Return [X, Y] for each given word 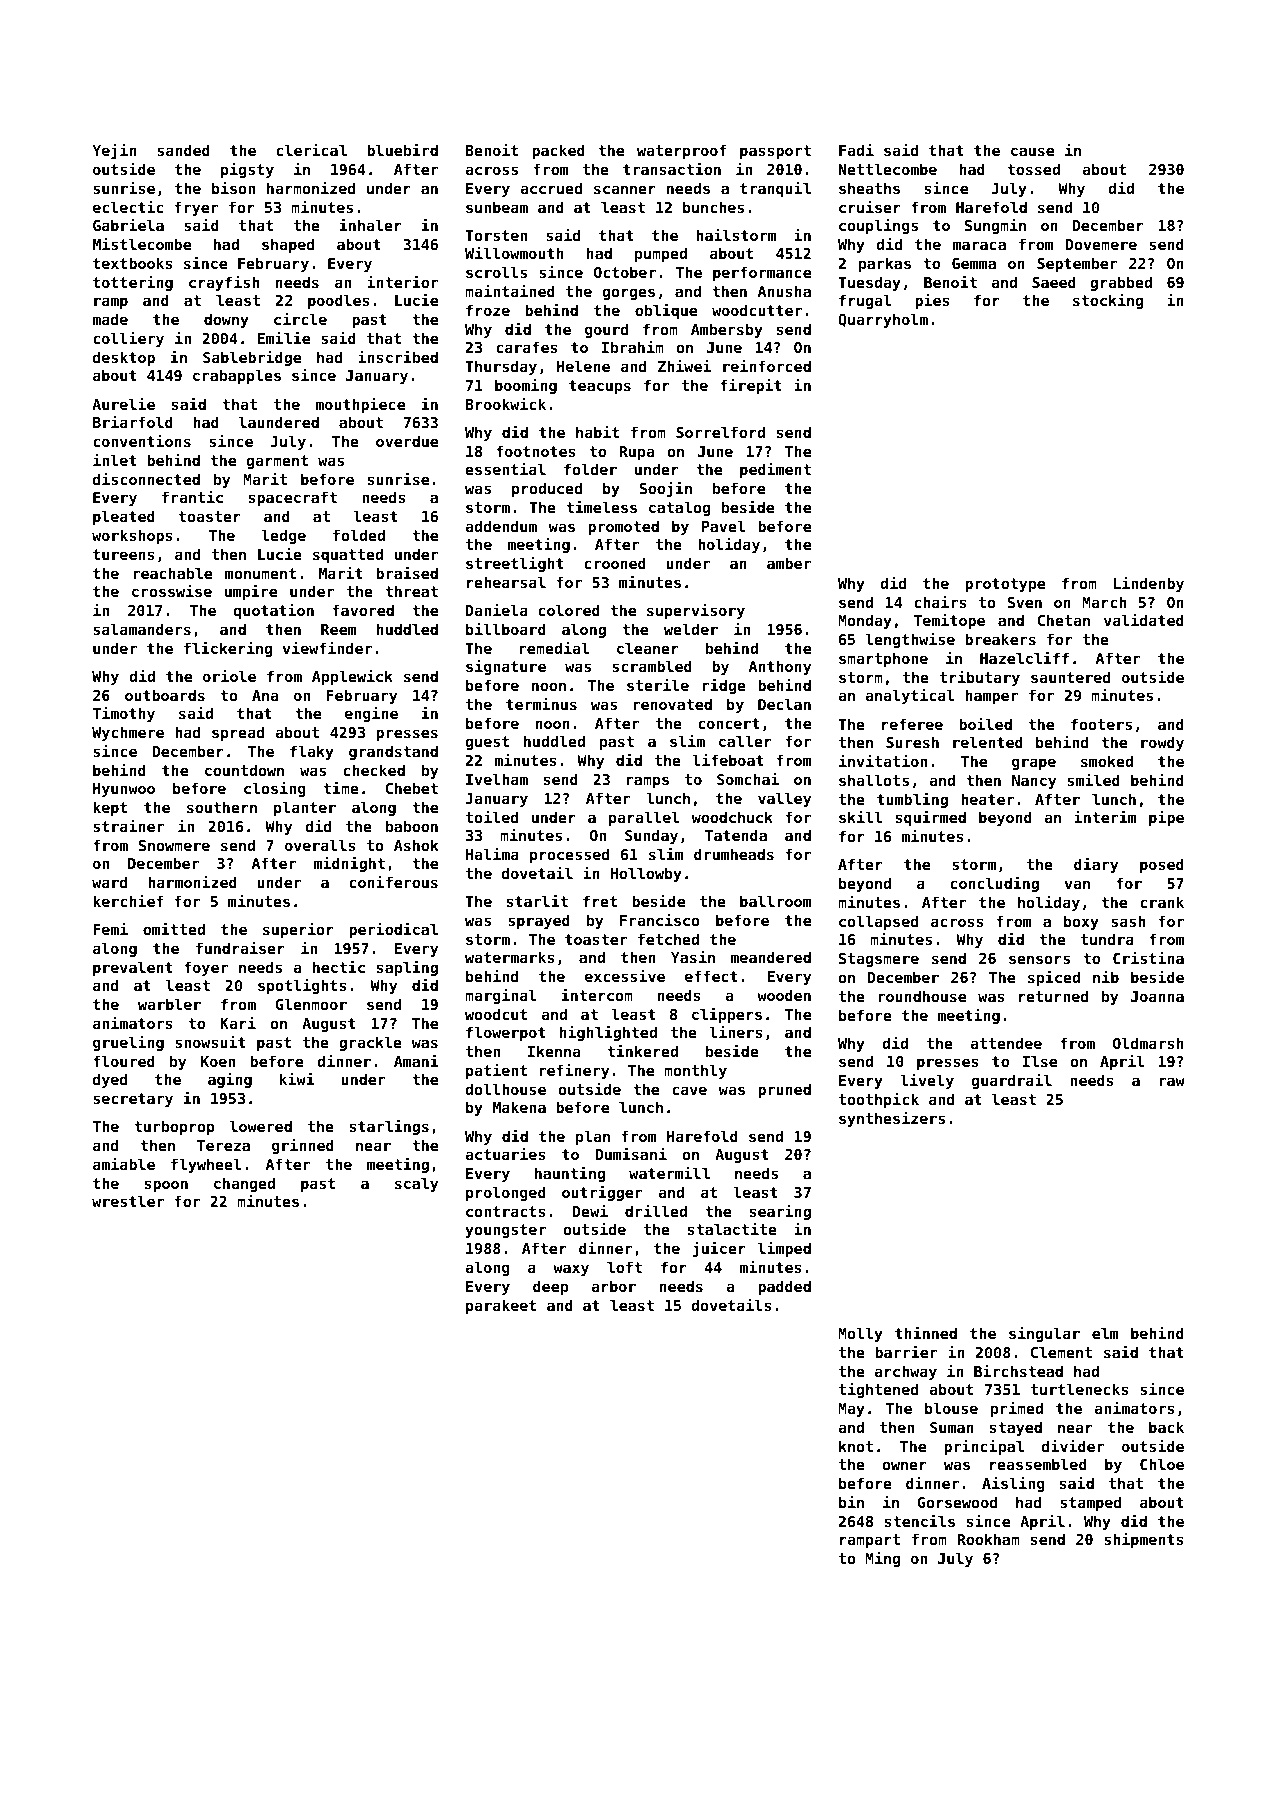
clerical [311, 150]
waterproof [681, 151]
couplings [878, 226]
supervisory [696, 611]
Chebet [412, 788]
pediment [775, 470]
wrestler [128, 1201]
